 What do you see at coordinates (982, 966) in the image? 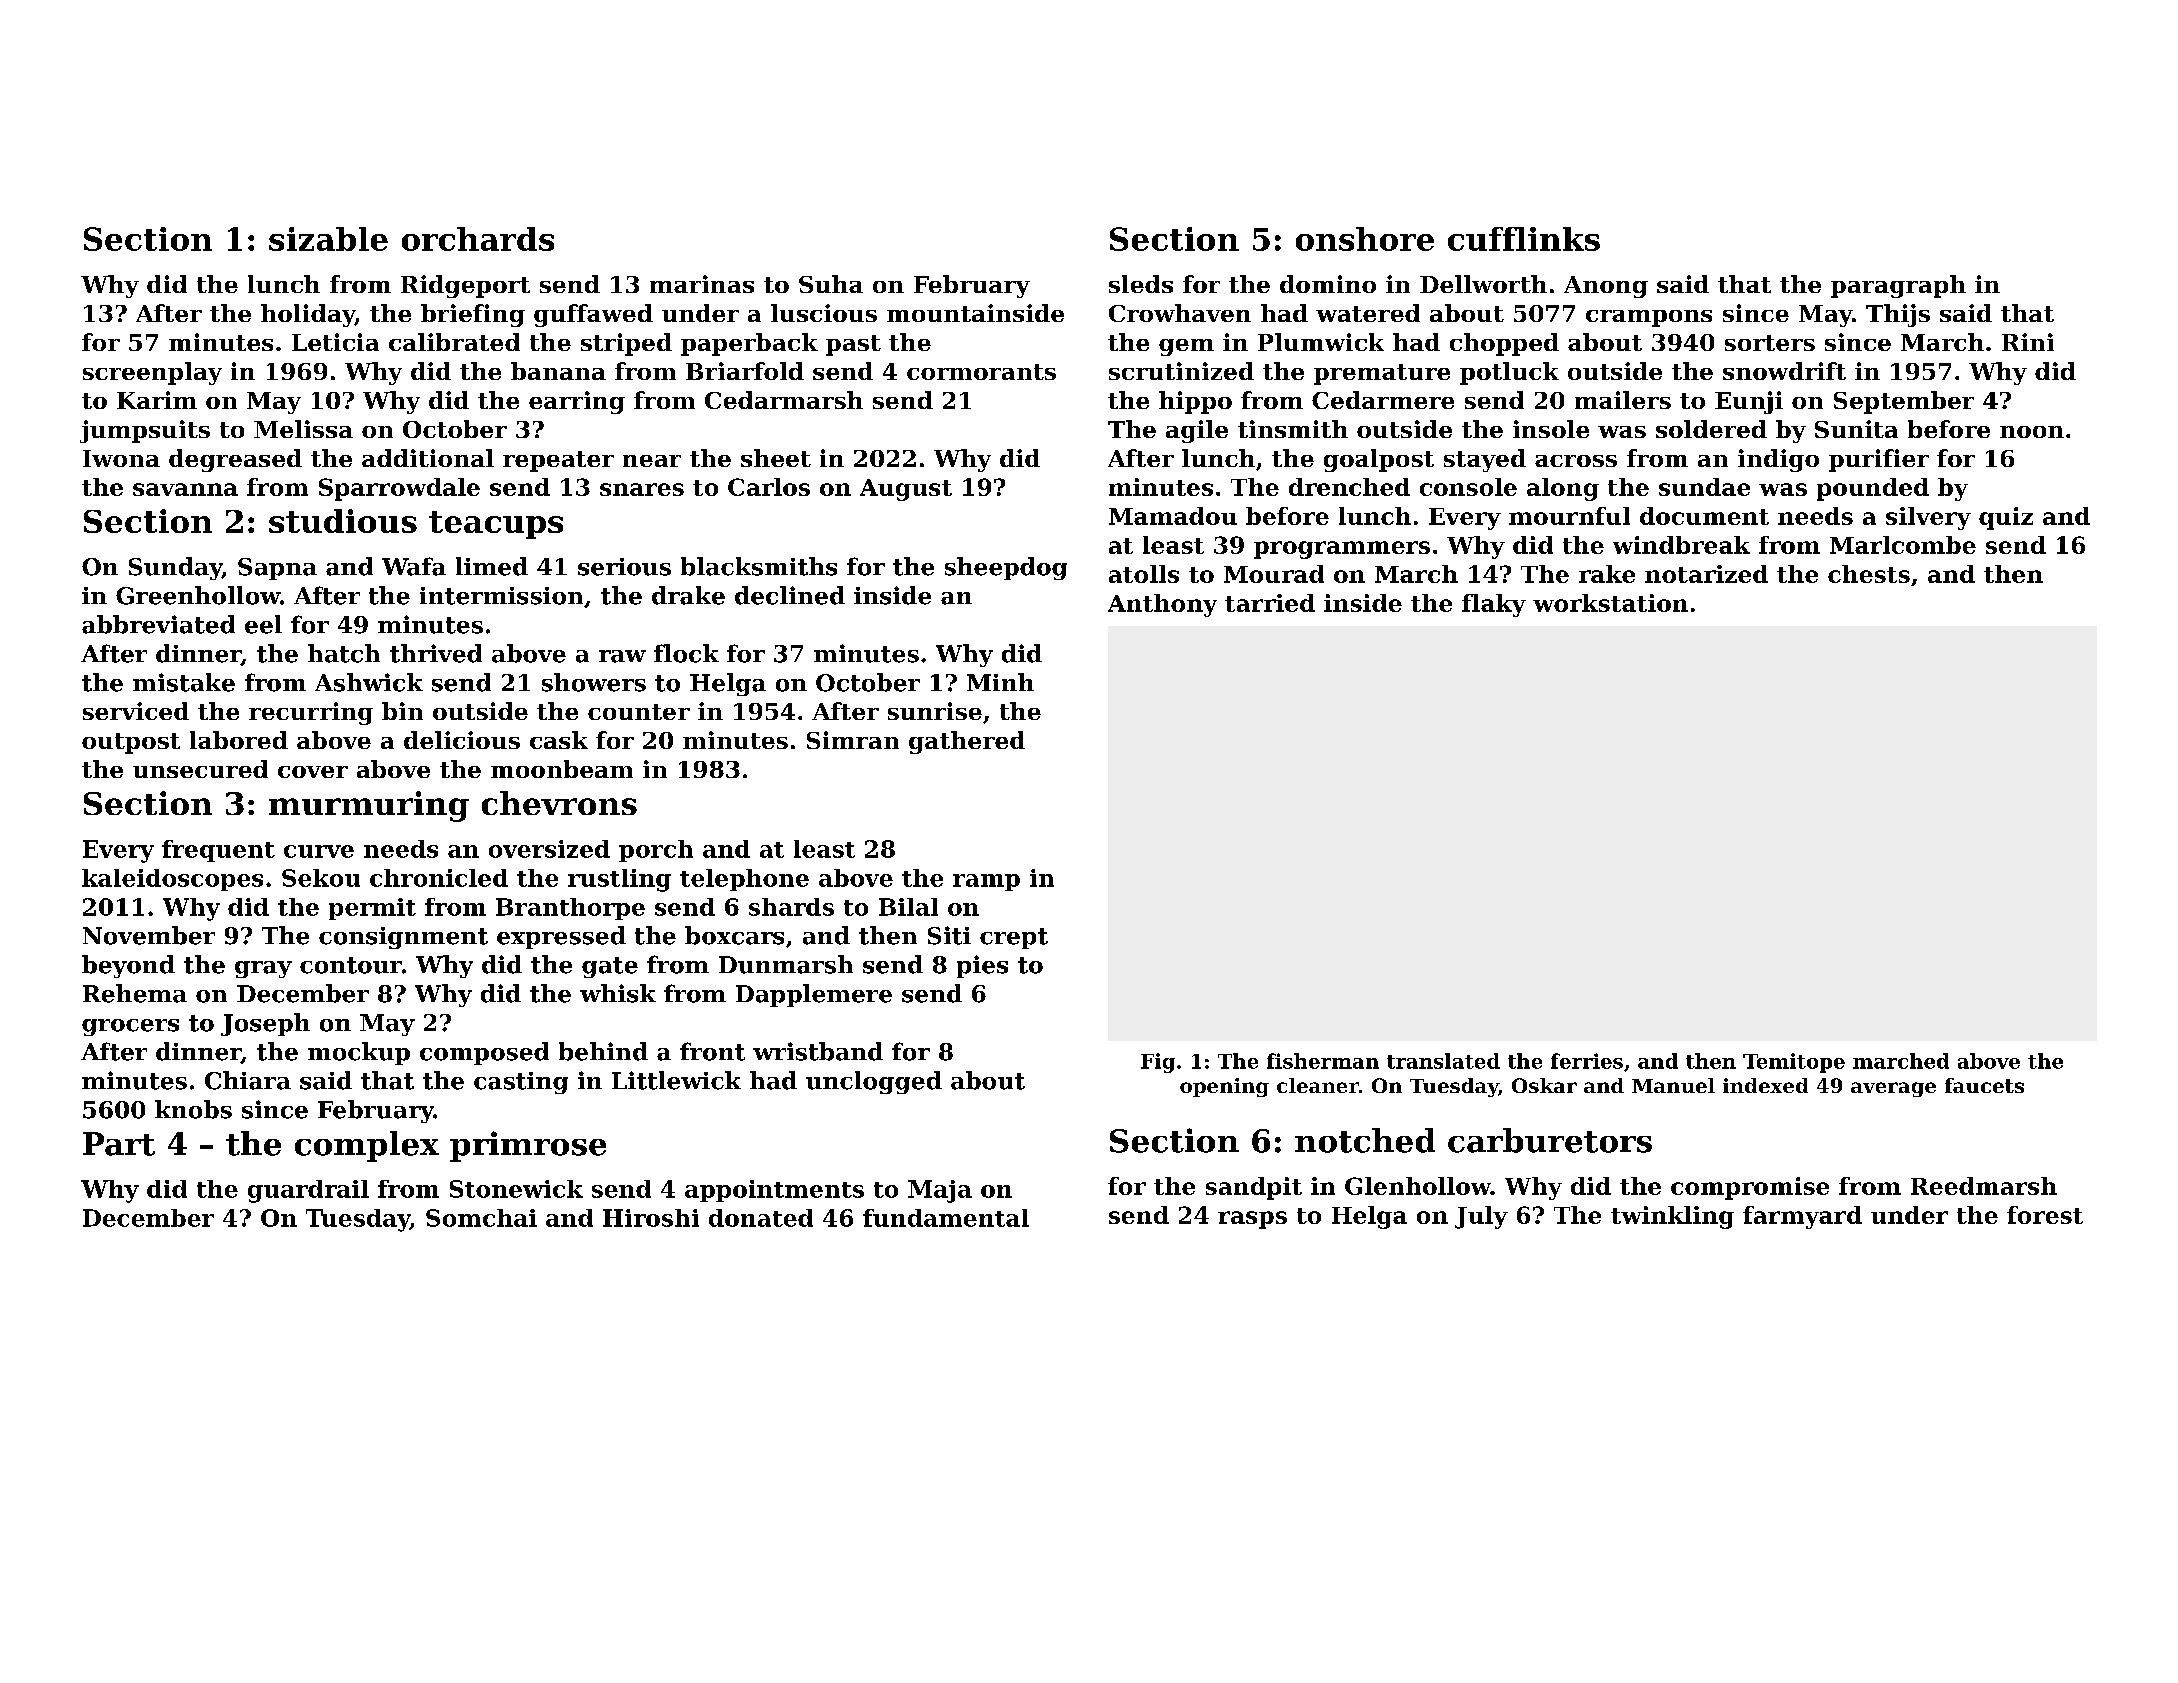
I see `pies` at bounding box center [982, 966].
